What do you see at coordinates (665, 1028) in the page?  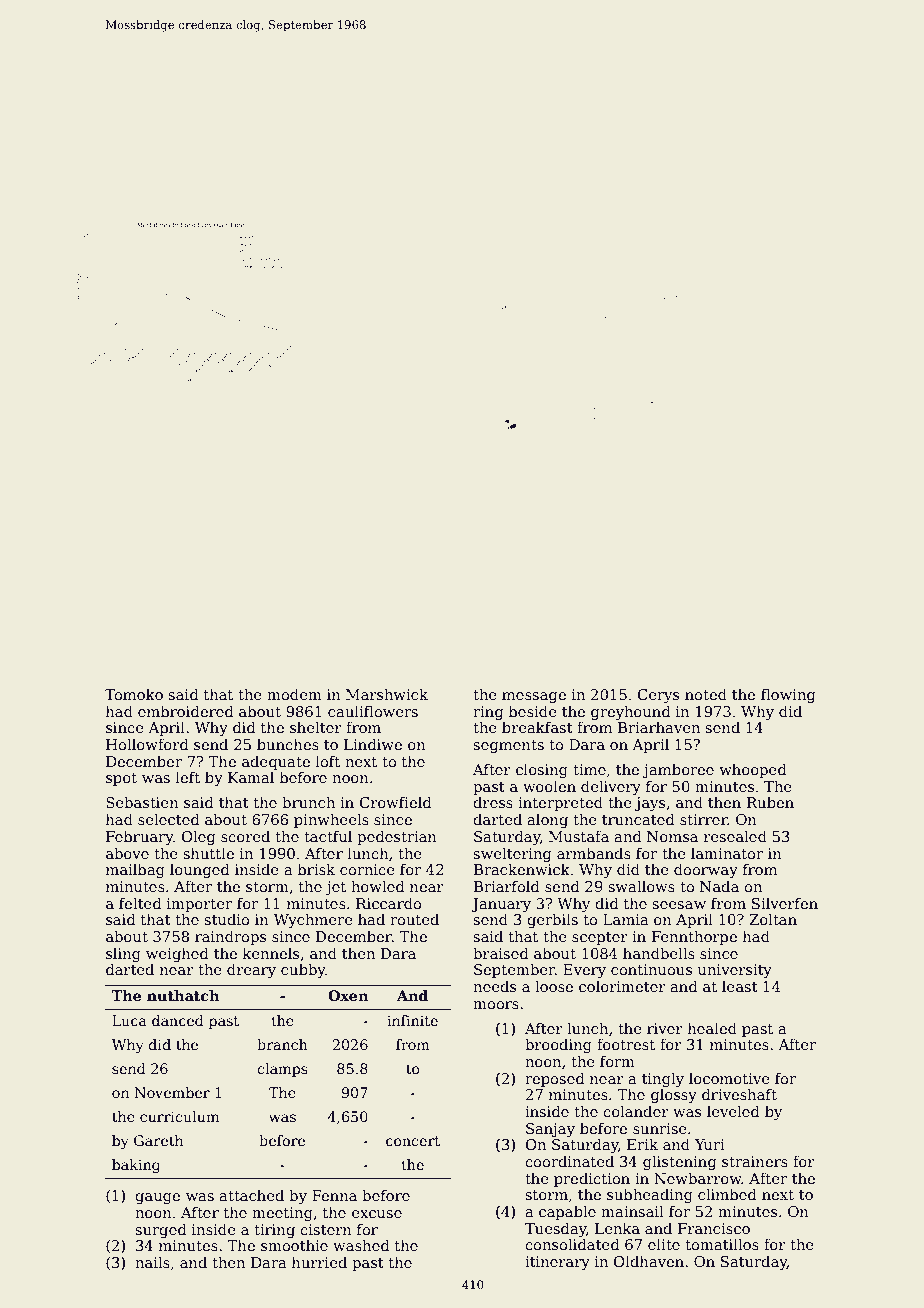 I see `river` at bounding box center [665, 1028].
